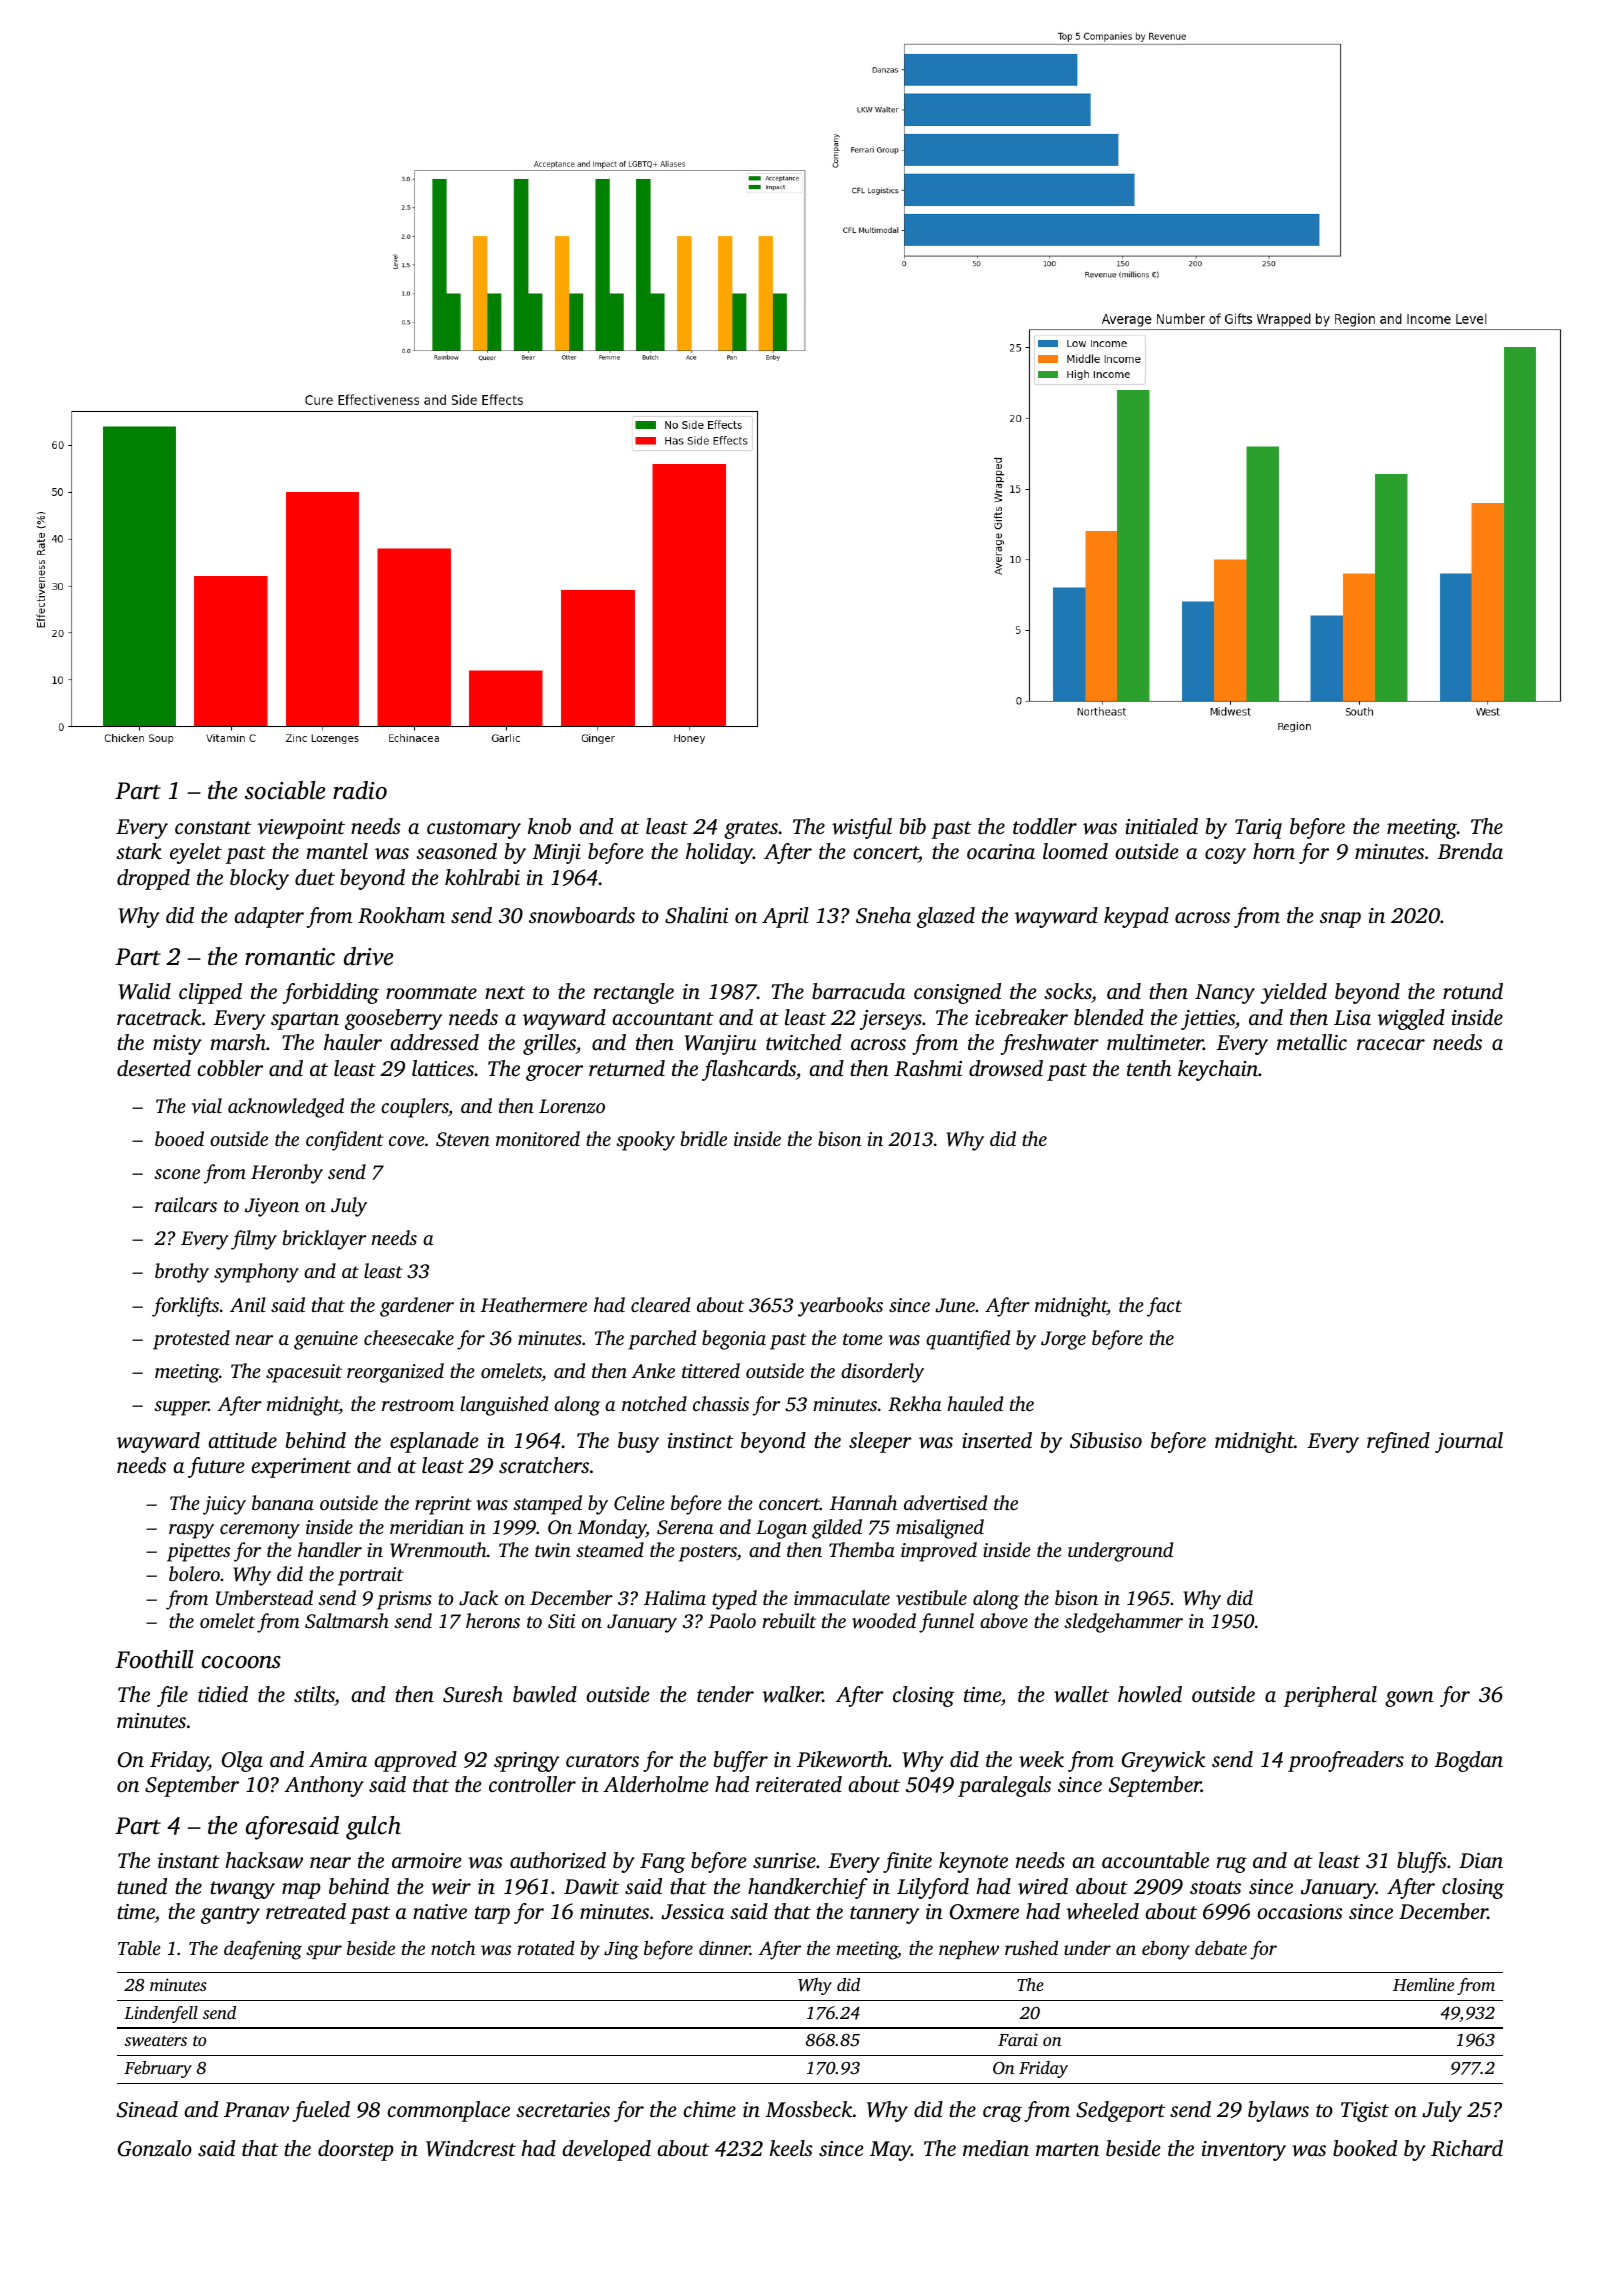 This document has width=1620, height=2292. What do you see at coordinates (914, 1404) in the document?
I see `Rekha` at bounding box center [914, 1404].
